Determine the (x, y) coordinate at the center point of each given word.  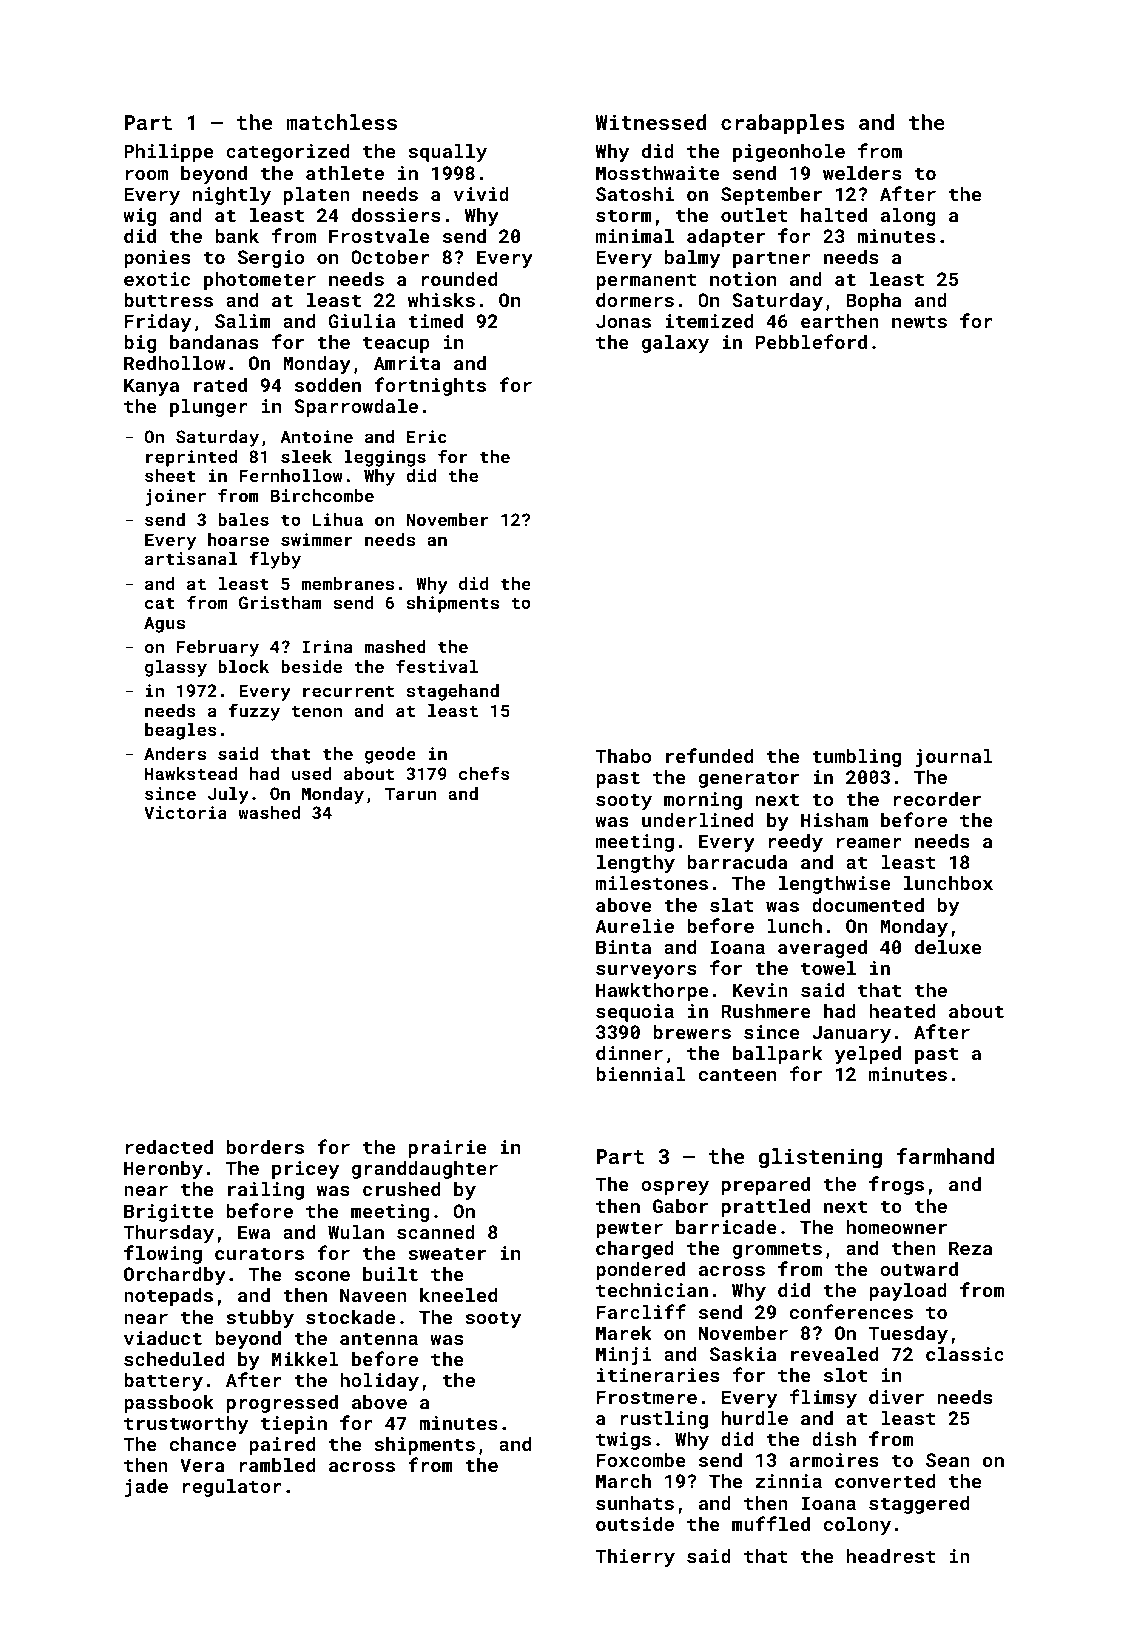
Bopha (873, 302)
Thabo (623, 756)
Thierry (635, 1558)
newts (919, 321)
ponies (157, 259)
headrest (891, 1556)
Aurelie (634, 926)
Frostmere (646, 1397)
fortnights (430, 386)
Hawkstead (191, 773)
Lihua (338, 519)
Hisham (834, 820)
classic (965, 1354)
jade (146, 1488)
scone (322, 1276)
